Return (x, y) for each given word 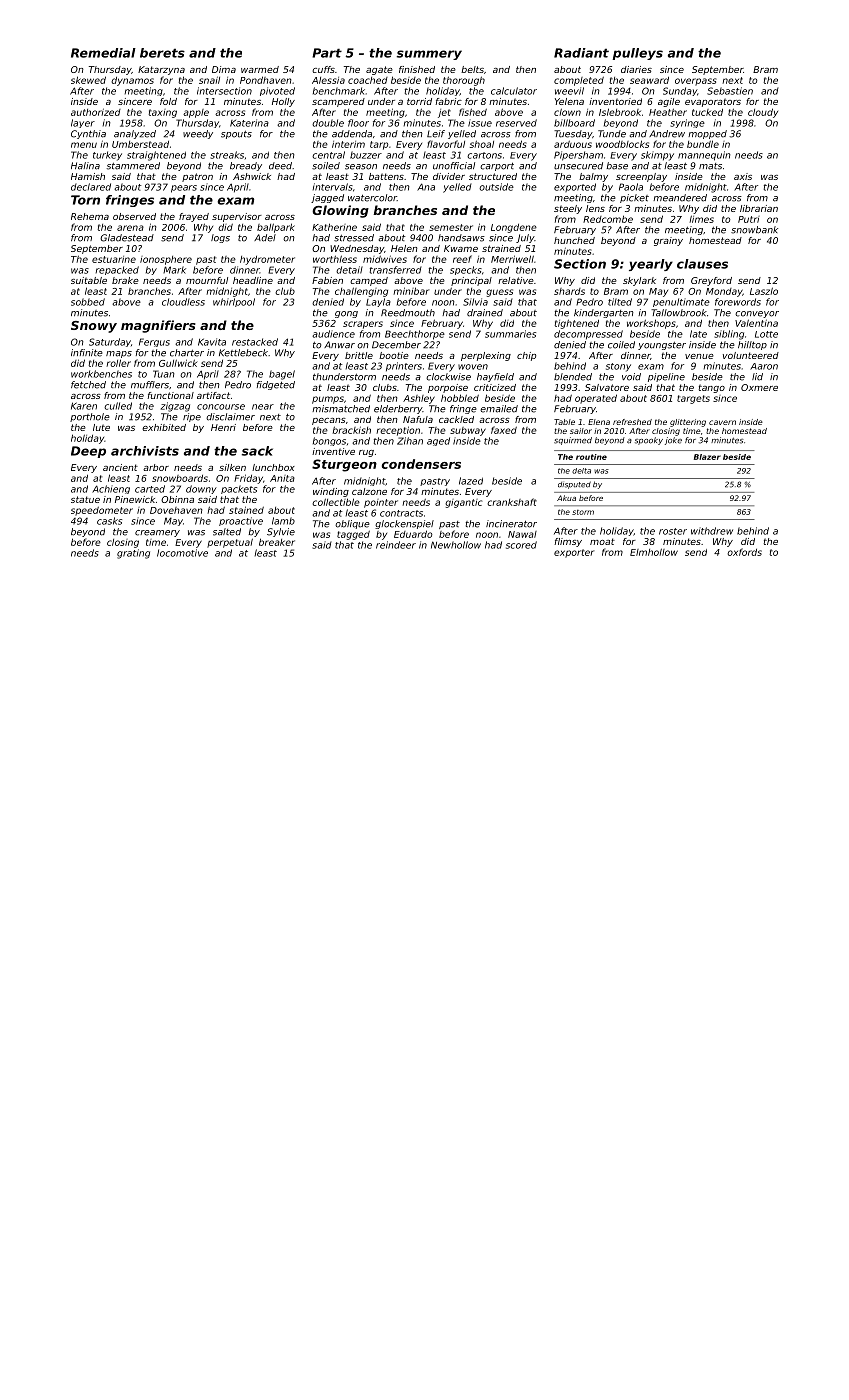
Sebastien (730, 91)
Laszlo (764, 291)
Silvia (475, 302)
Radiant (581, 53)
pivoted (277, 91)
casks (109, 521)
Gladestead (127, 238)
